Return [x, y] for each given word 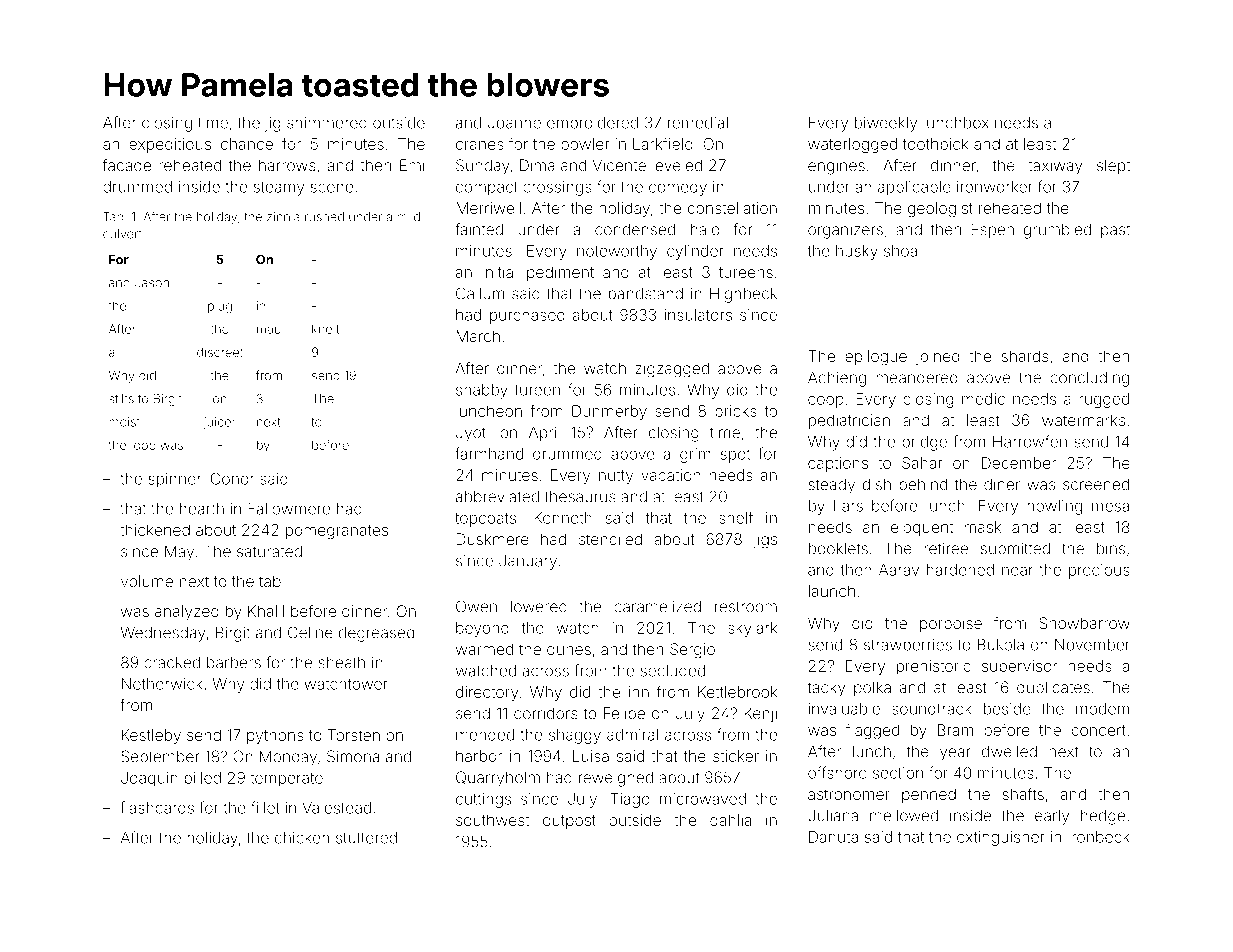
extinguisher [1001, 838]
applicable [914, 188]
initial [499, 272]
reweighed [616, 779]
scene [331, 188]
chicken [302, 838]
